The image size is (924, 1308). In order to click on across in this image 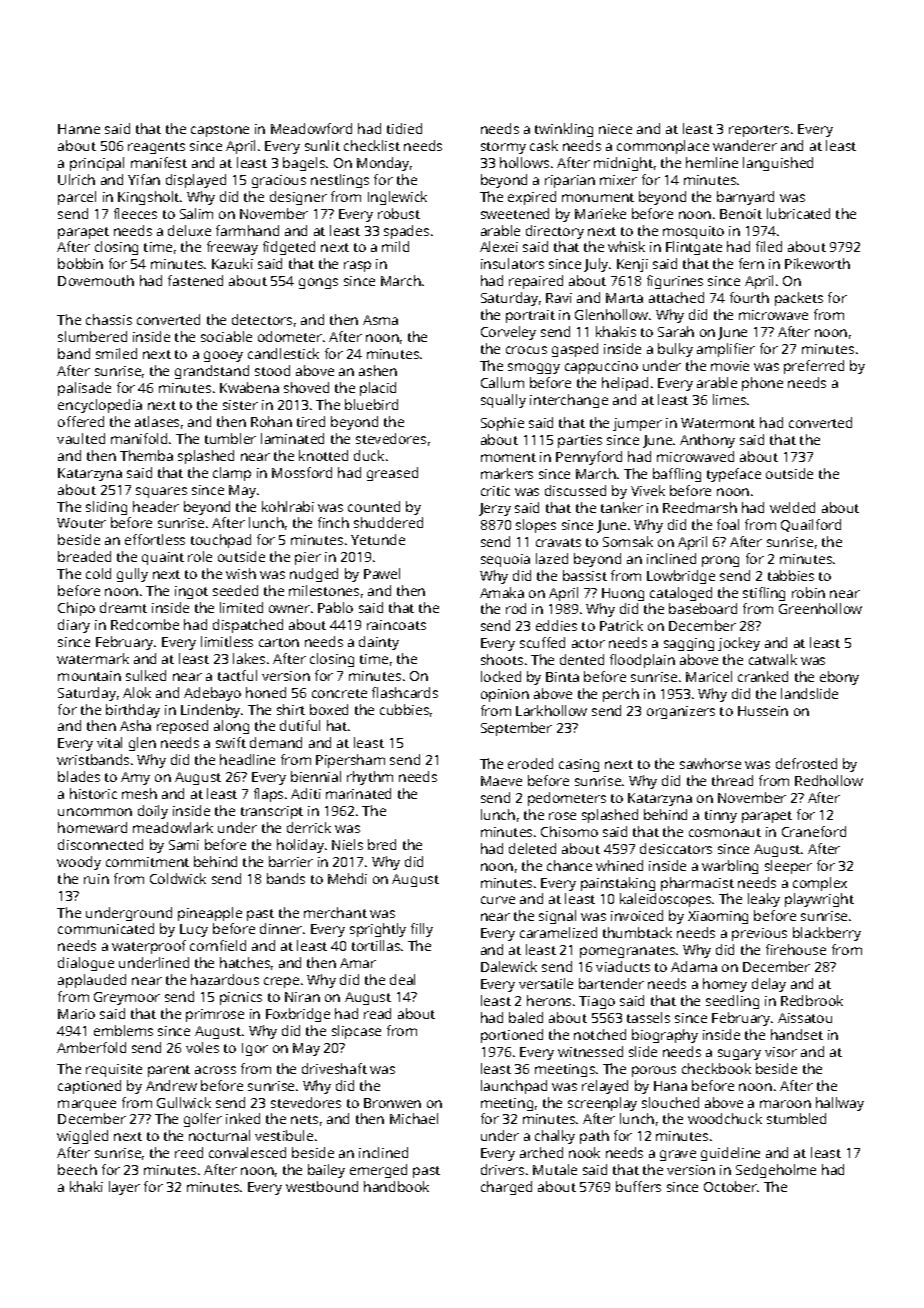, I will do `click(215, 1070)`.
